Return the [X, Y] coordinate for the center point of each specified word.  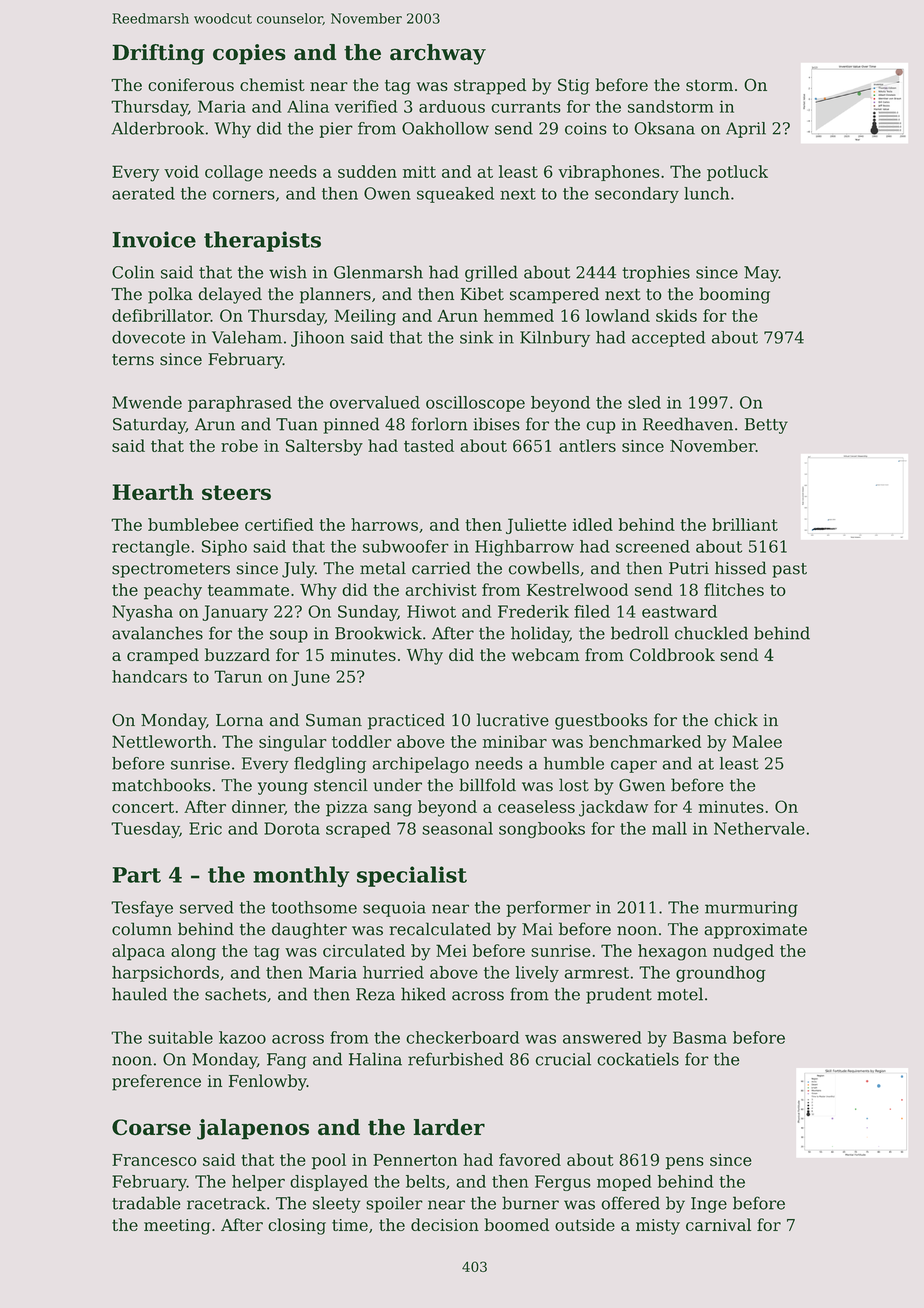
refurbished [456, 1059]
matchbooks [161, 785]
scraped [358, 830]
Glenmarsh [378, 272]
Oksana [664, 128]
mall [669, 828]
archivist [441, 589]
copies [249, 54]
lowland [618, 315]
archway [438, 54]
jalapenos [253, 1129]
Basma [700, 1037]
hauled [139, 994]
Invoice [154, 239]
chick [736, 720]
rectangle [151, 548]
